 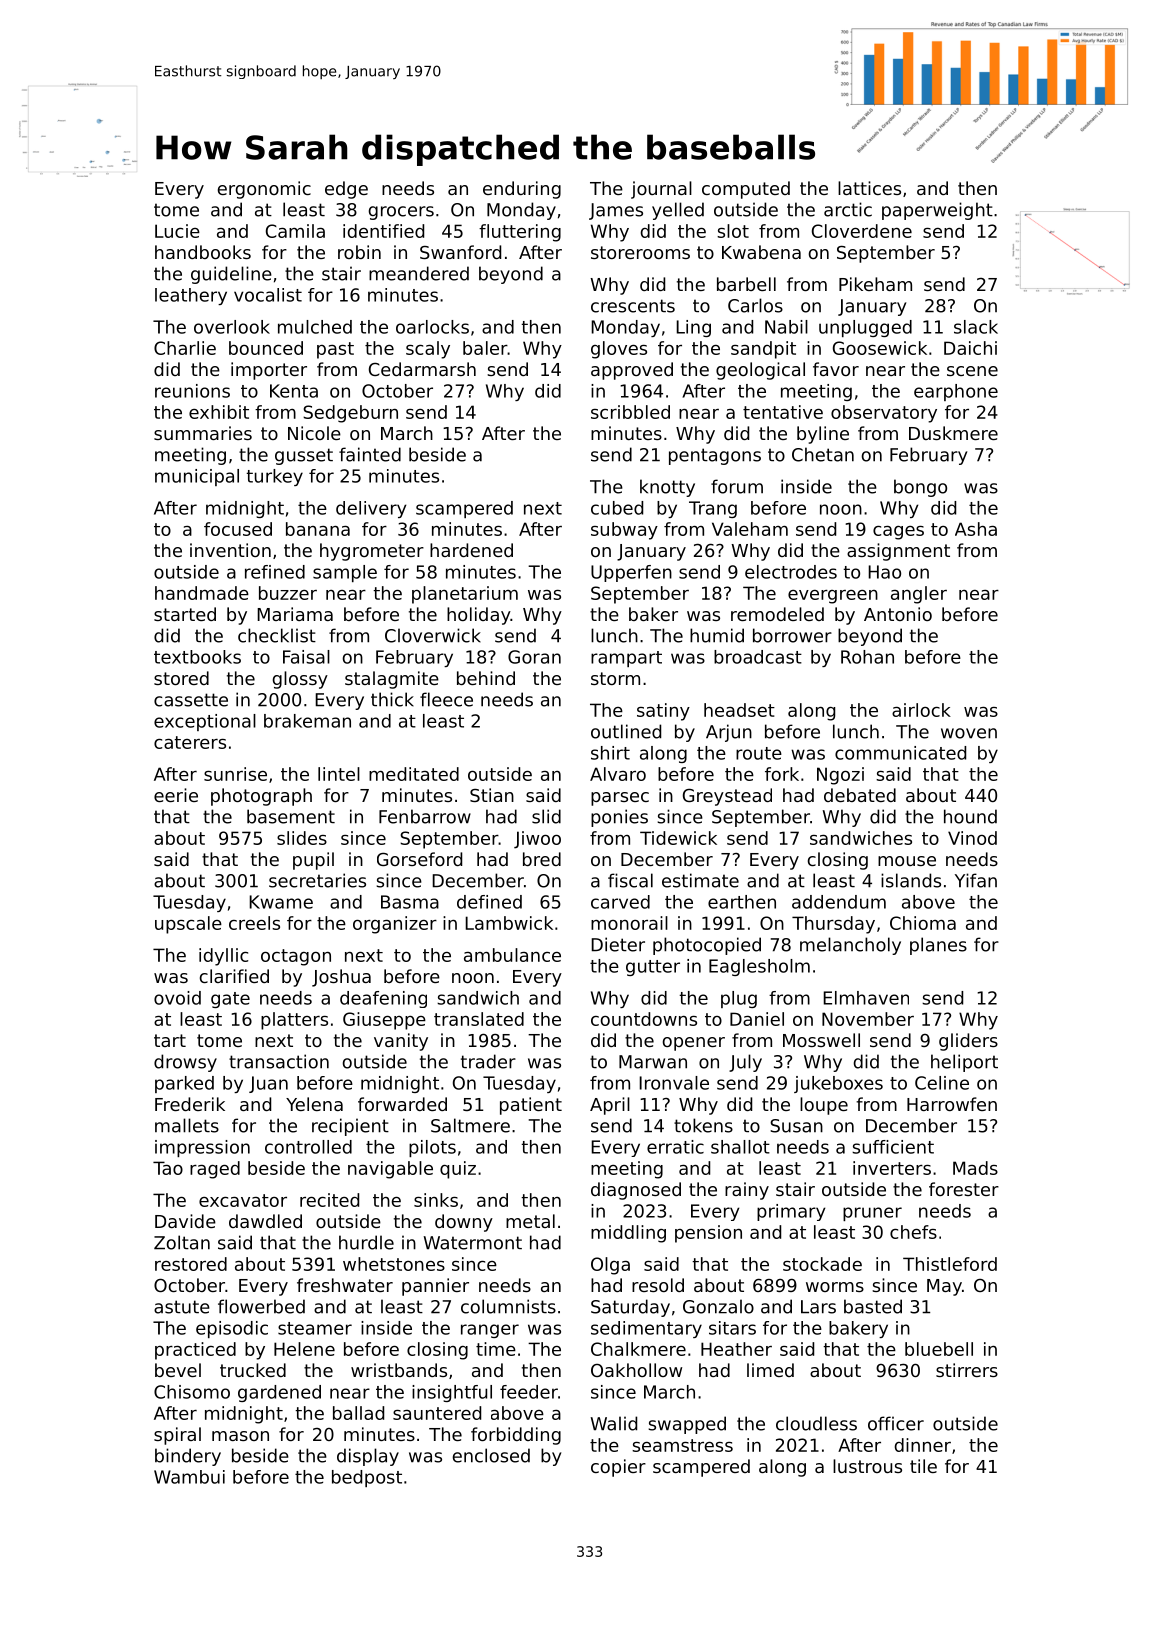 What do you see at coordinates (306, 657) in the page?
I see `Faisal` at bounding box center [306, 657].
